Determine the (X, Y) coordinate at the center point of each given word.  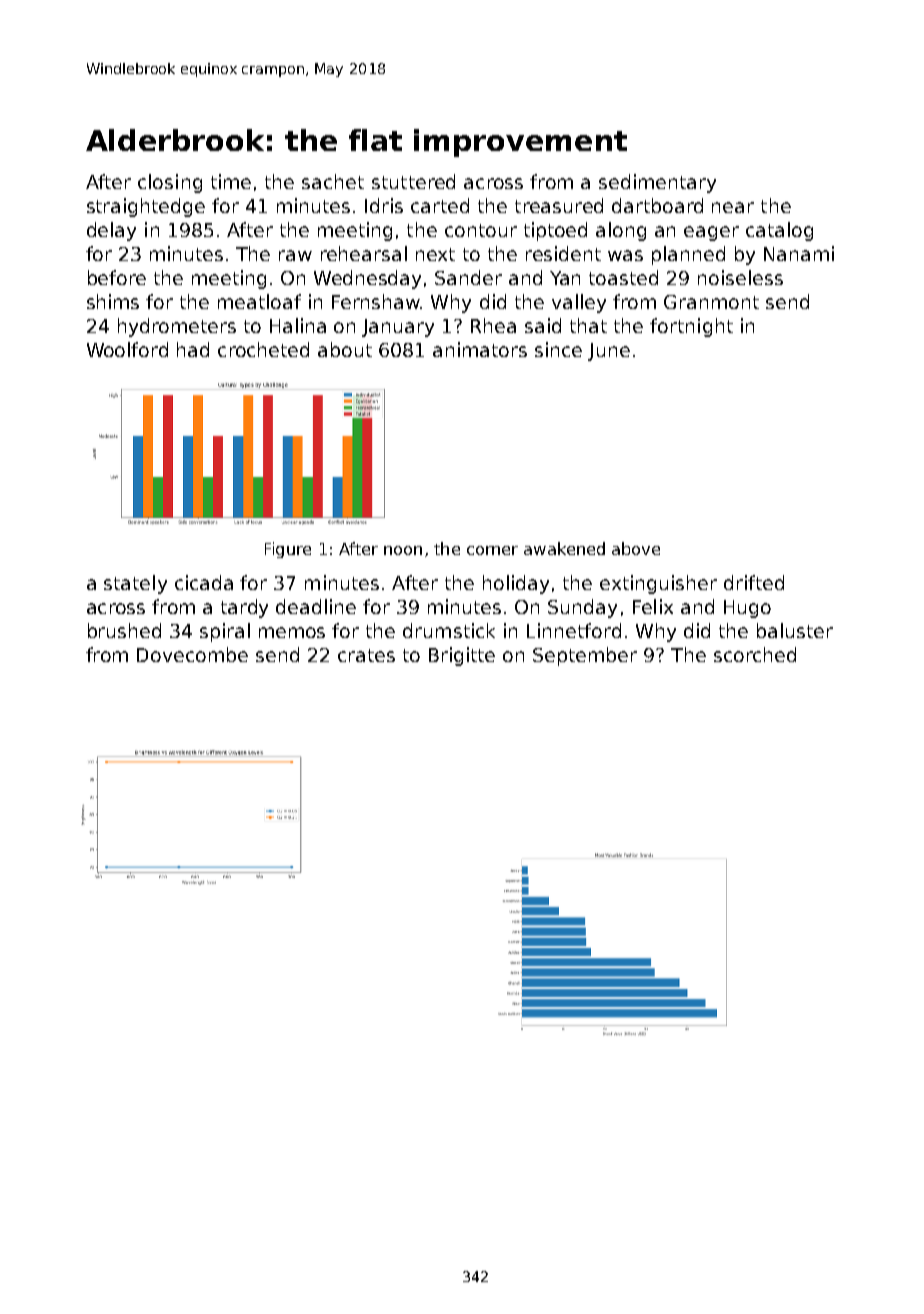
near (733, 207)
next (435, 254)
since (558, 349)
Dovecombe (192, 654)
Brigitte (462, 656)
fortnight (691, 327)
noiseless (740, 277)
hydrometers (177, 327)
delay (111, 231)
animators (480, 349)
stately (135, 584)
